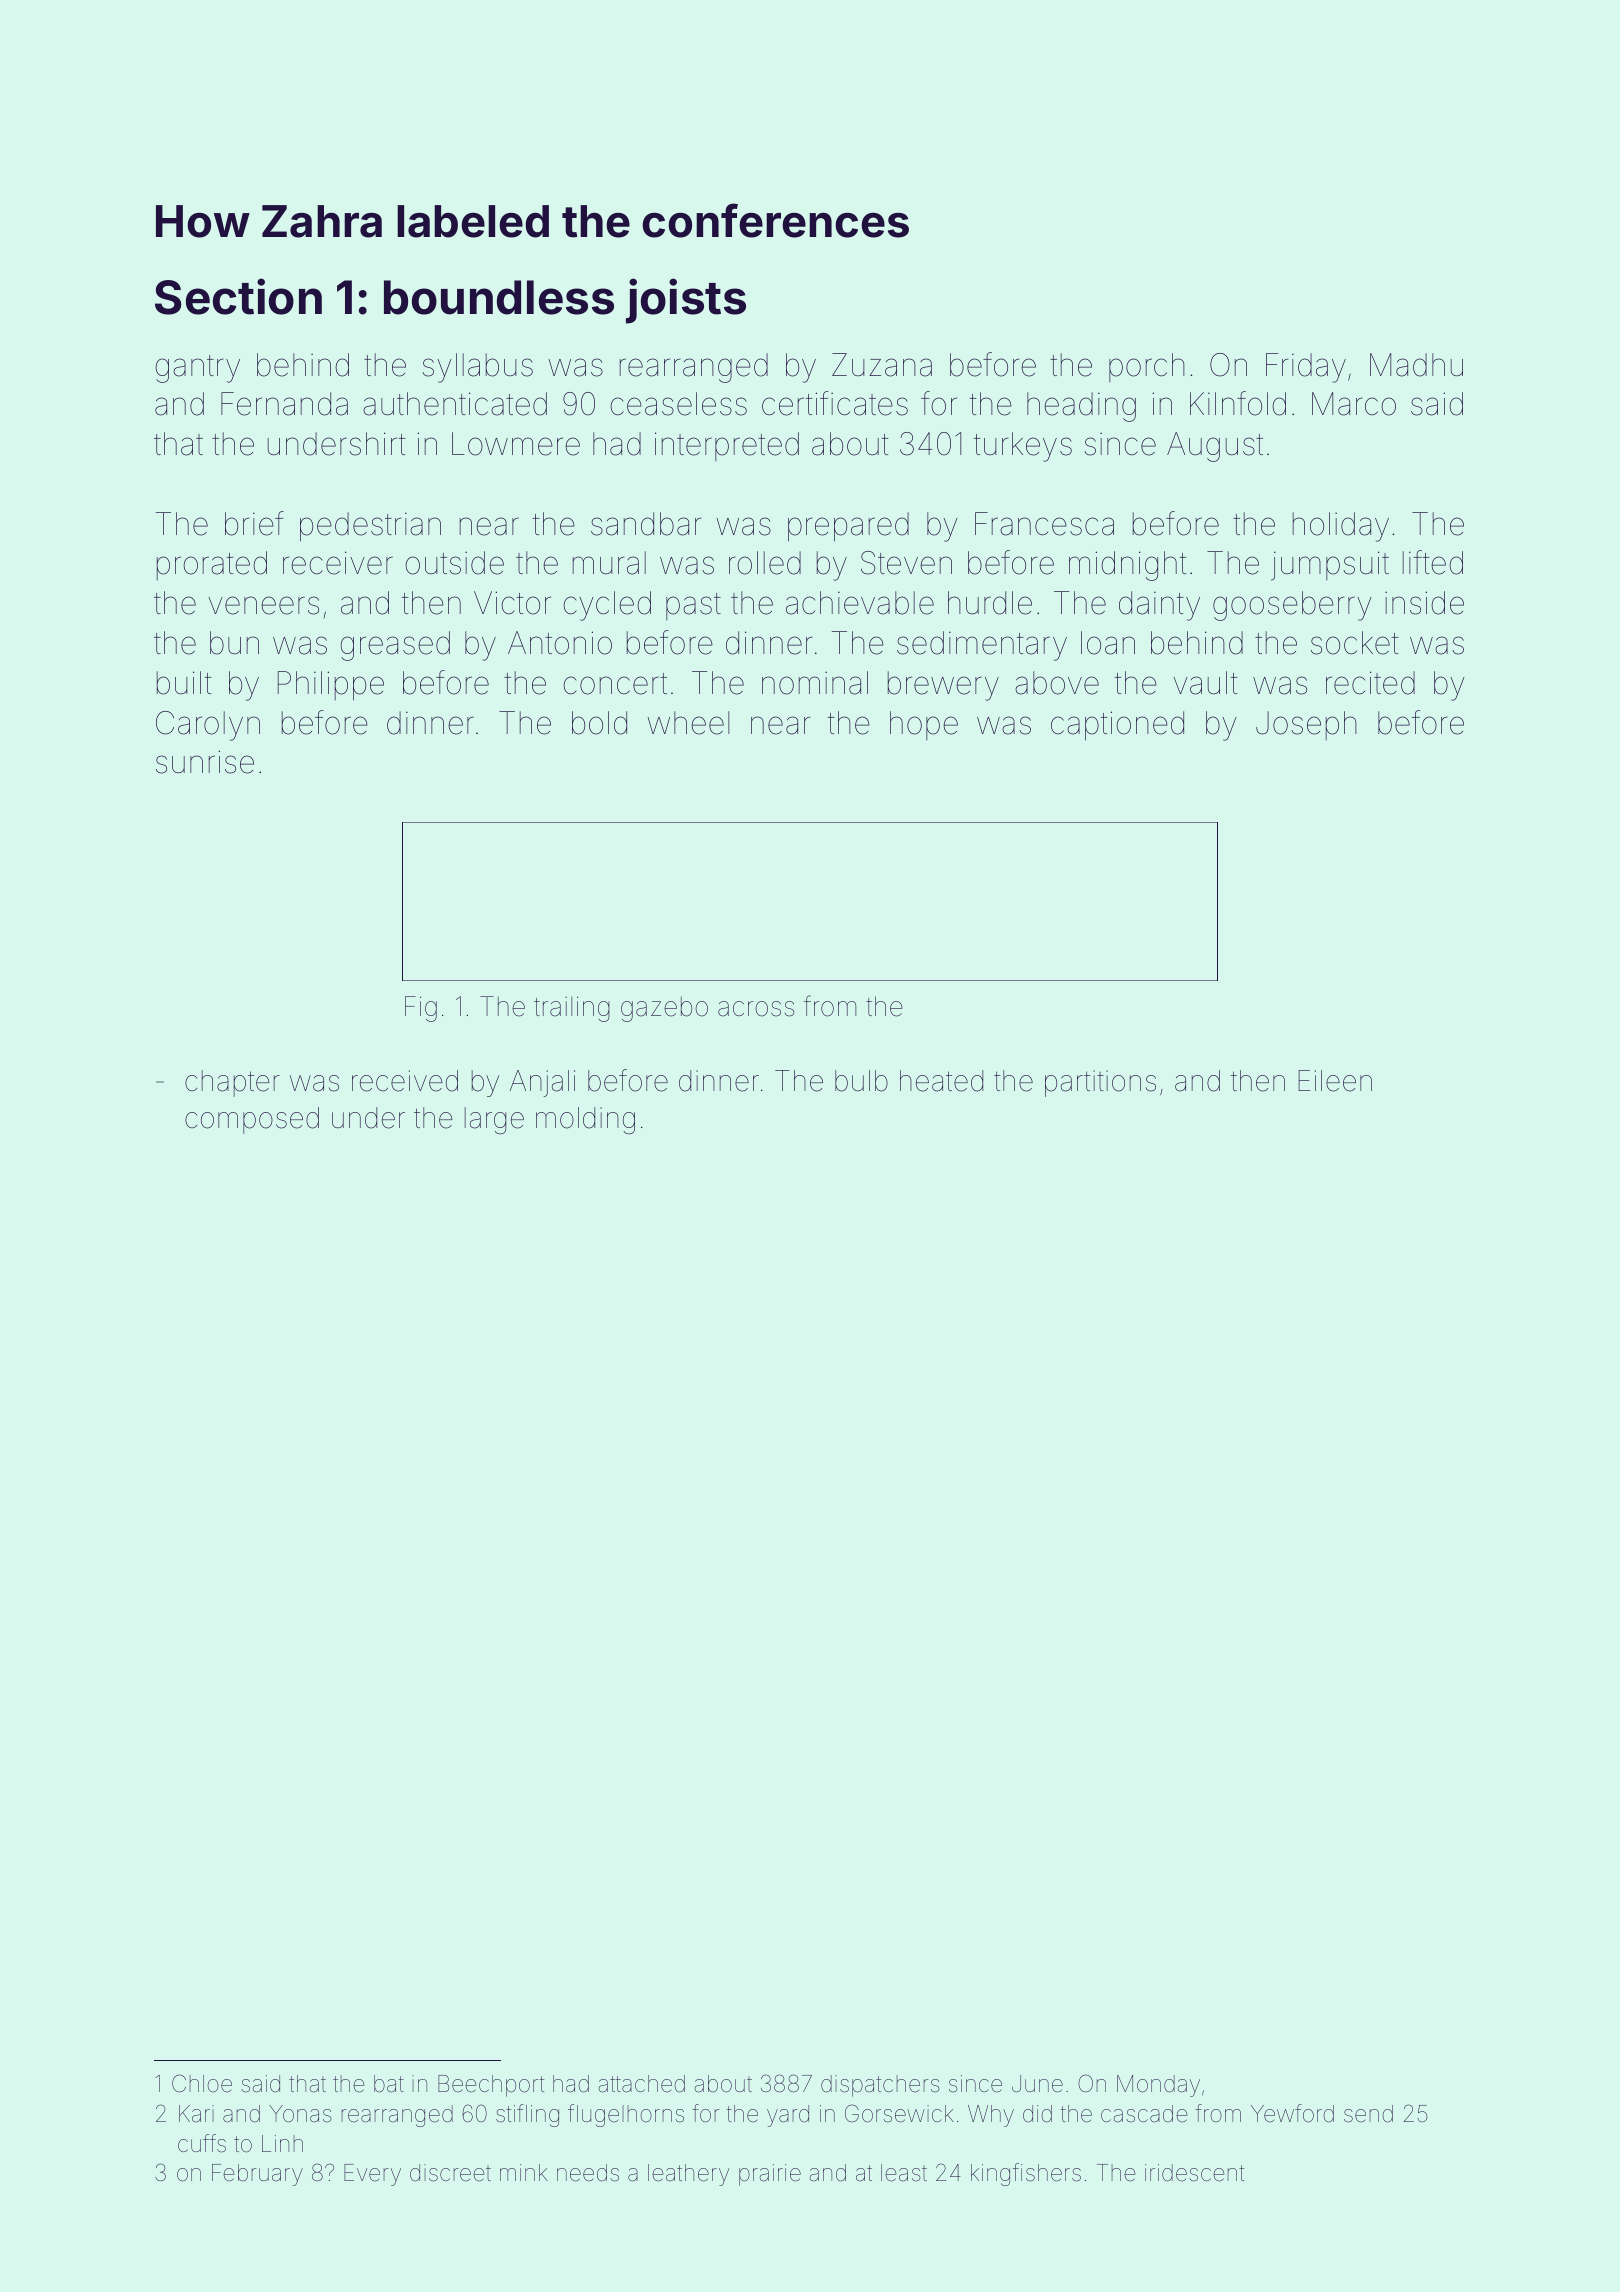 This screenshot has width=1620, height=2292. I want to click on porch, so click(1147, 367).
